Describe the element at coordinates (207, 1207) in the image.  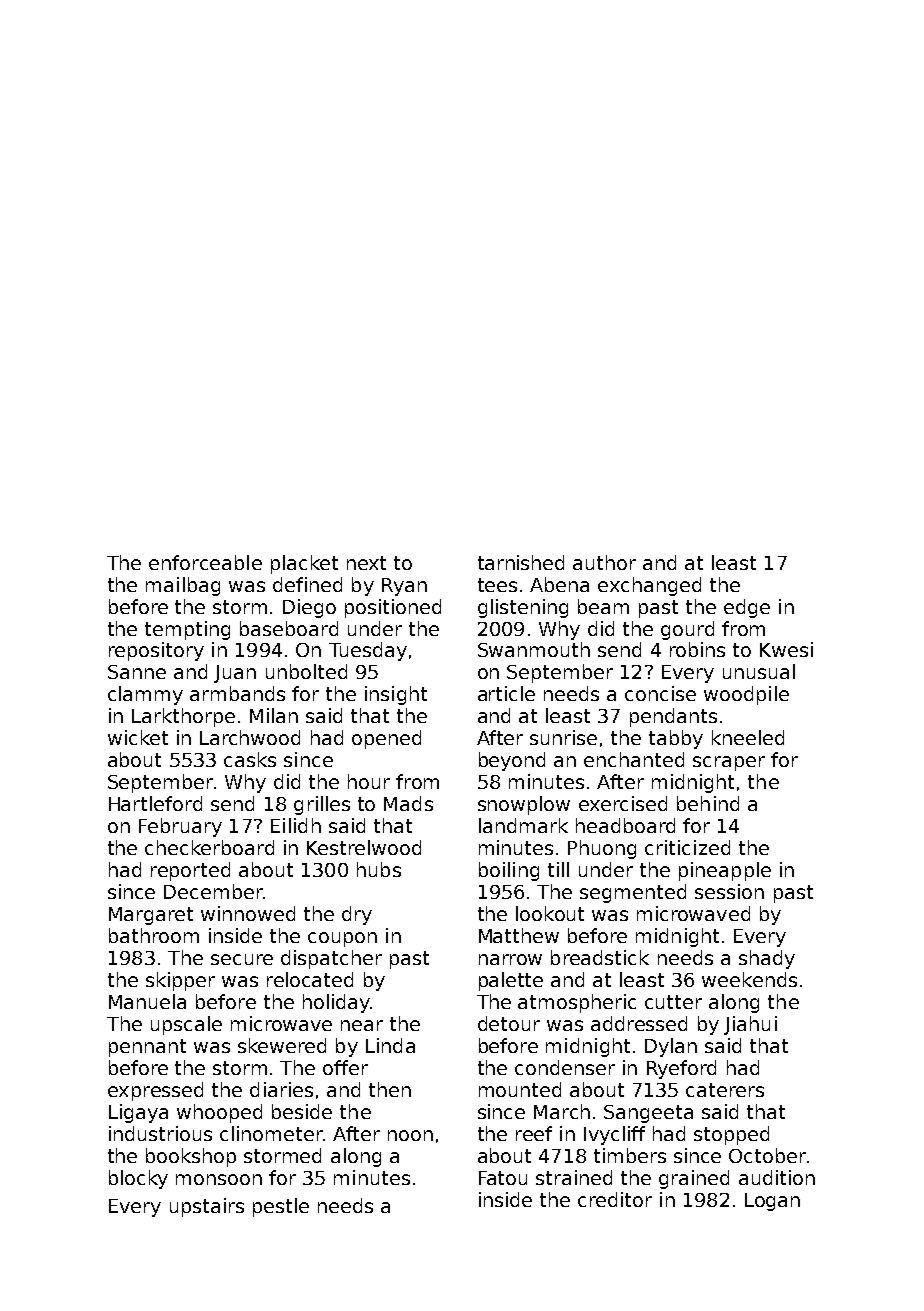
I see `upstairs` at that location.
